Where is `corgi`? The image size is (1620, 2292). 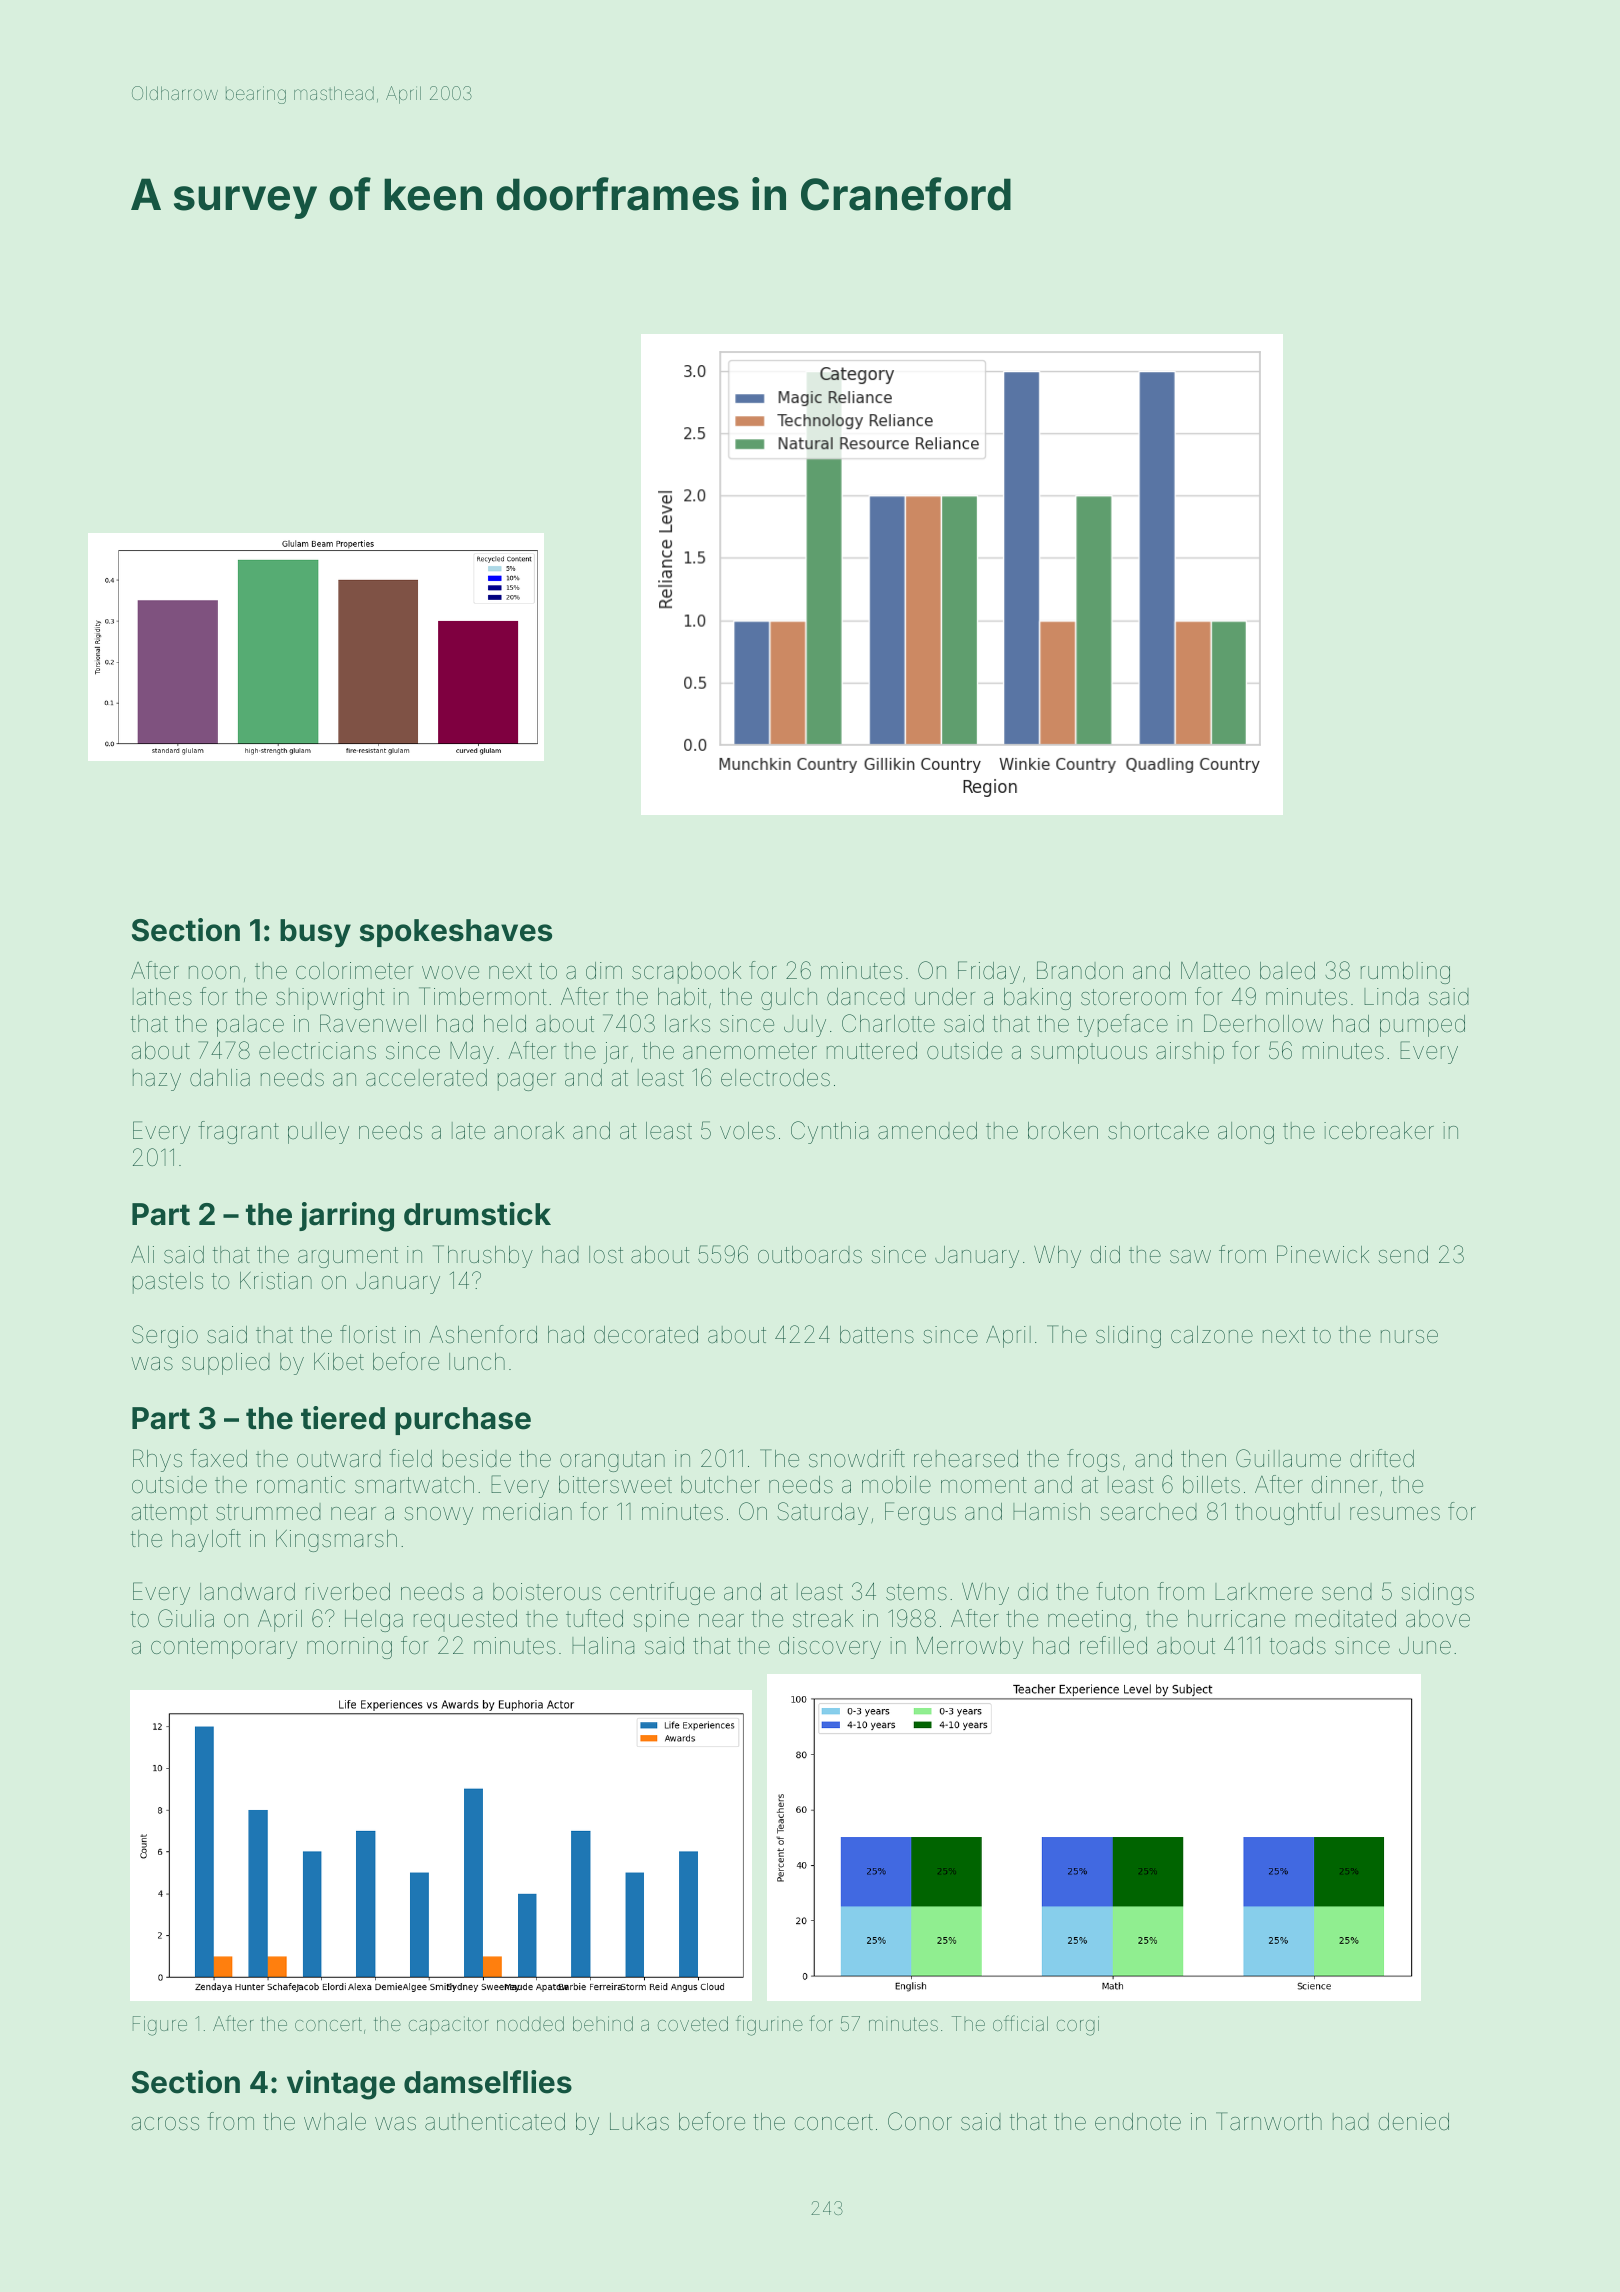 corgi is located at coordinates (1078, 2026).
